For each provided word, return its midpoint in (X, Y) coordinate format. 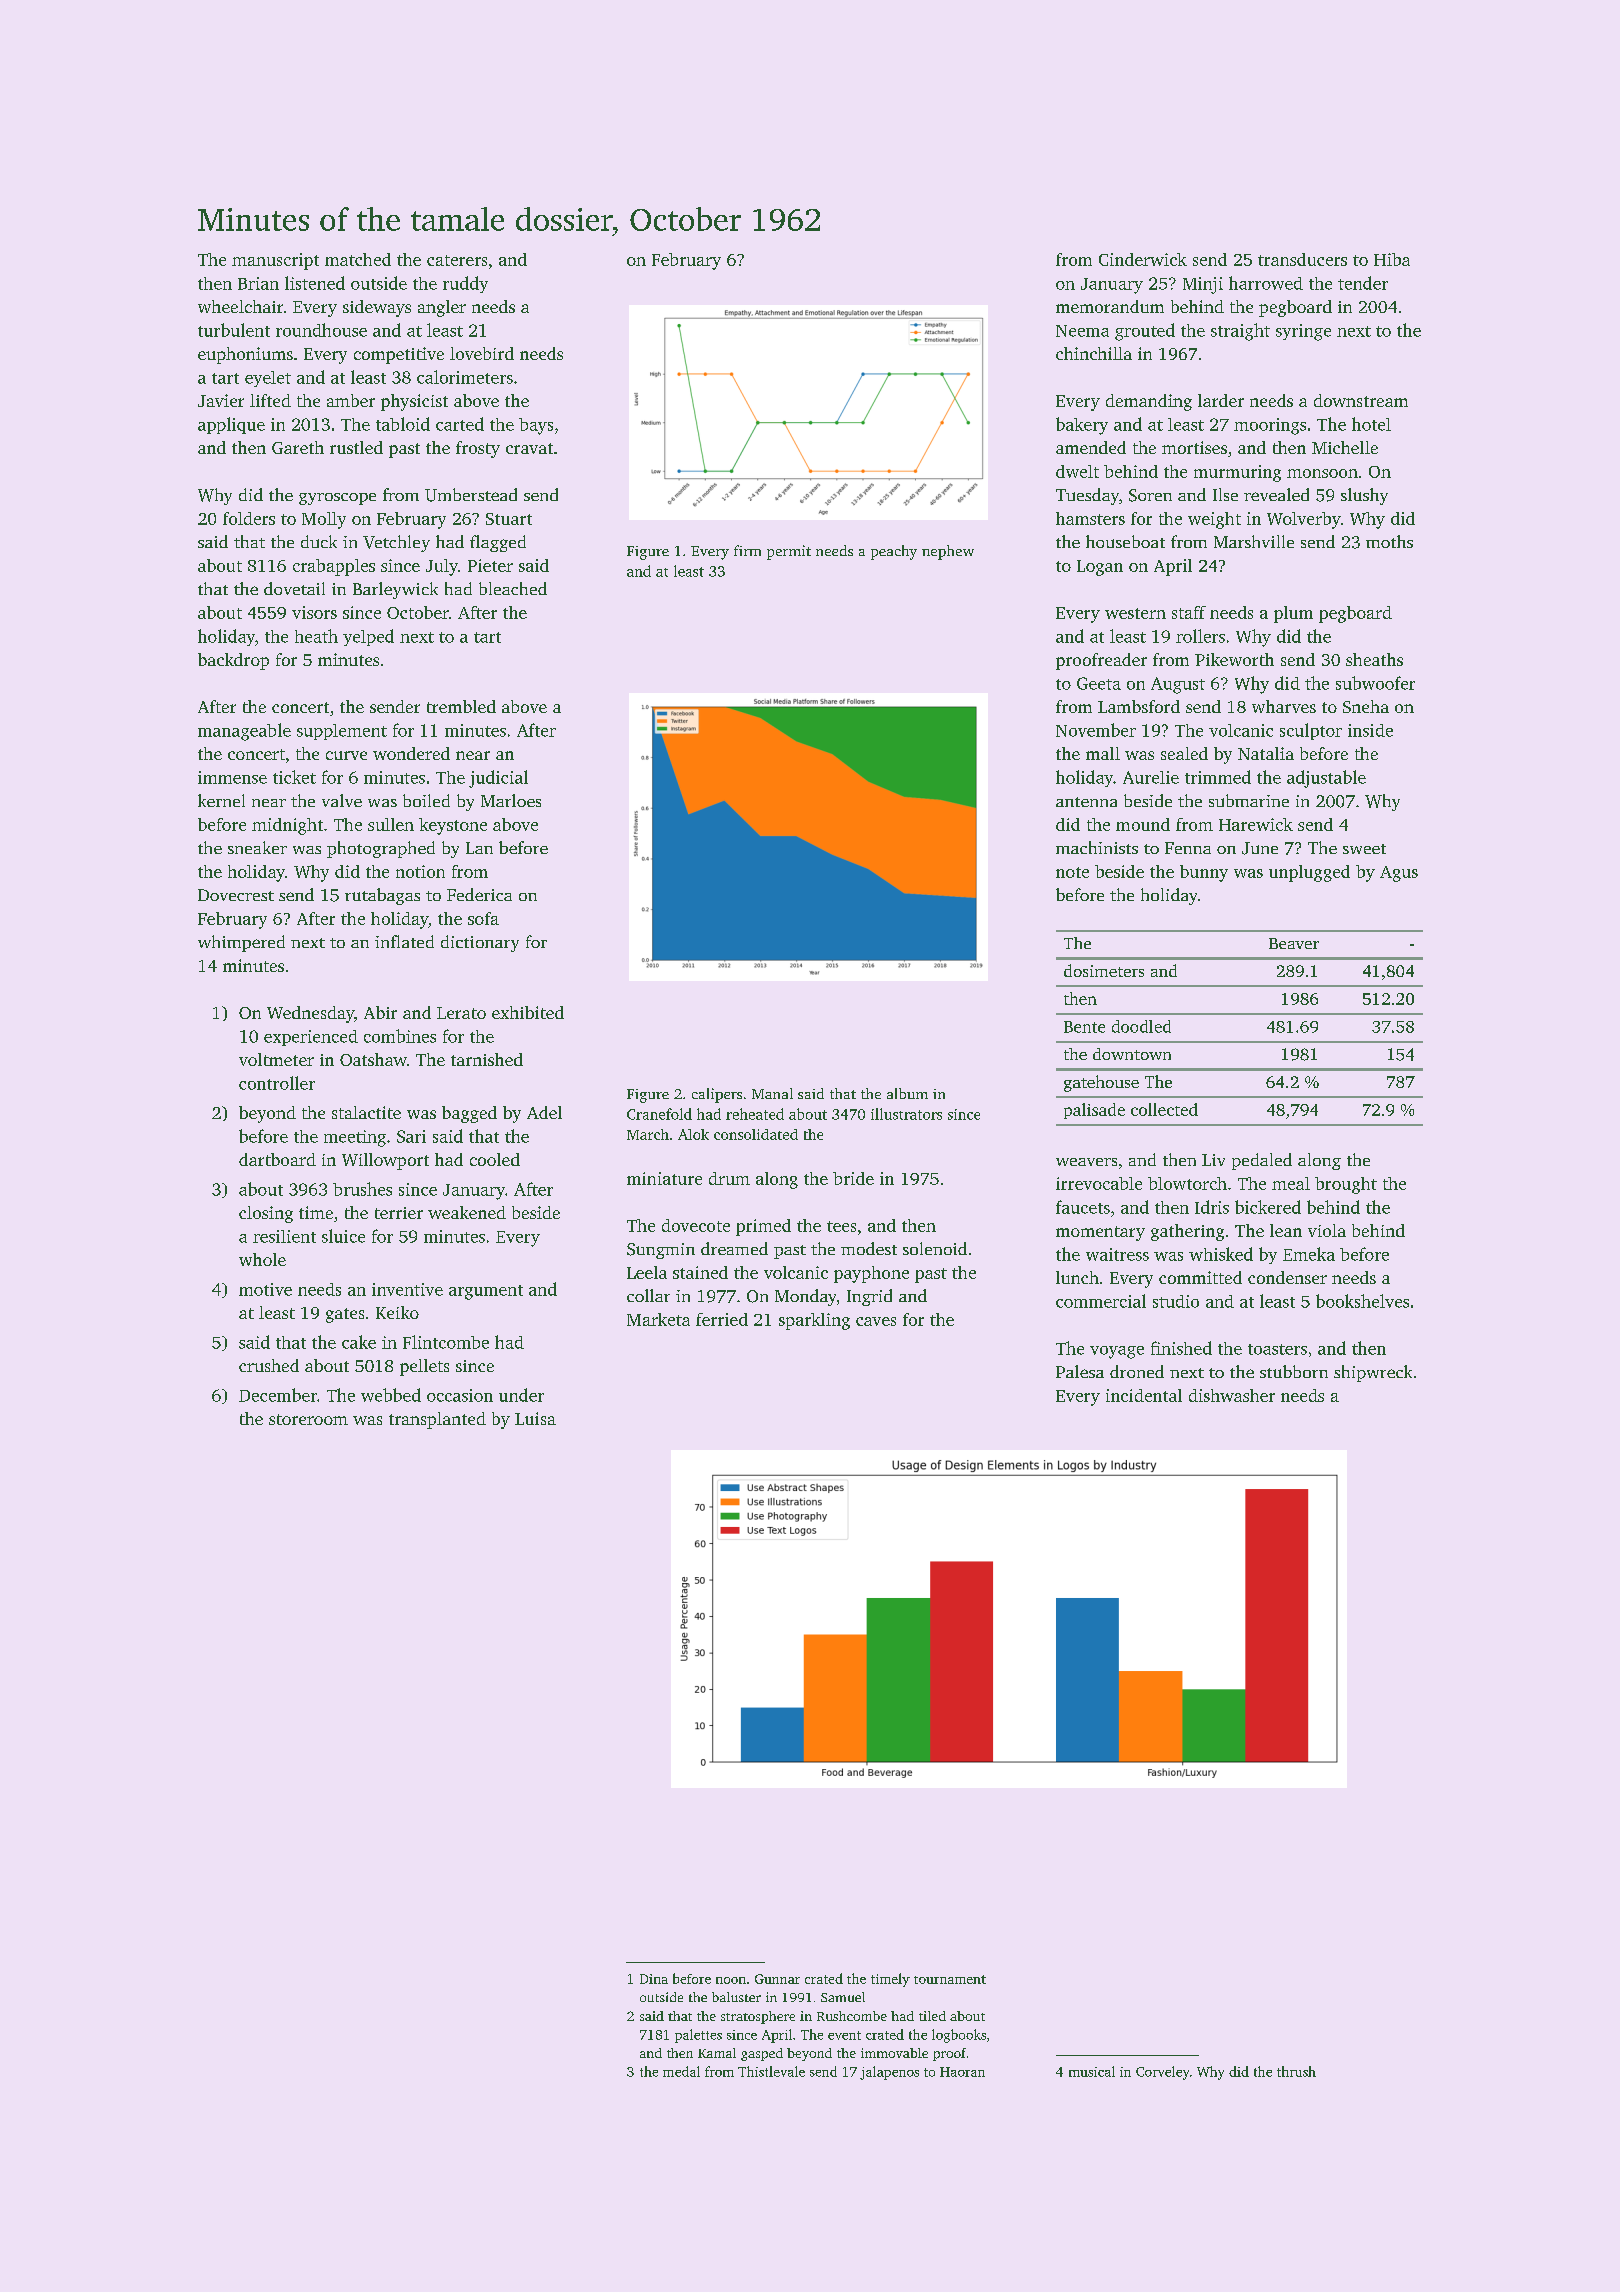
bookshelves (1362, 1301)
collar (648, 1295)
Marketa (658, 1319)
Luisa (535, 1418)
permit (789, 552)
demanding (1149, 402)
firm (747, 550)
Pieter (490, 565)
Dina (654, 1979)
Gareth (298, 447)
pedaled (1262, 1161)
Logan (1100, 568)
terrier (399, 1213)
